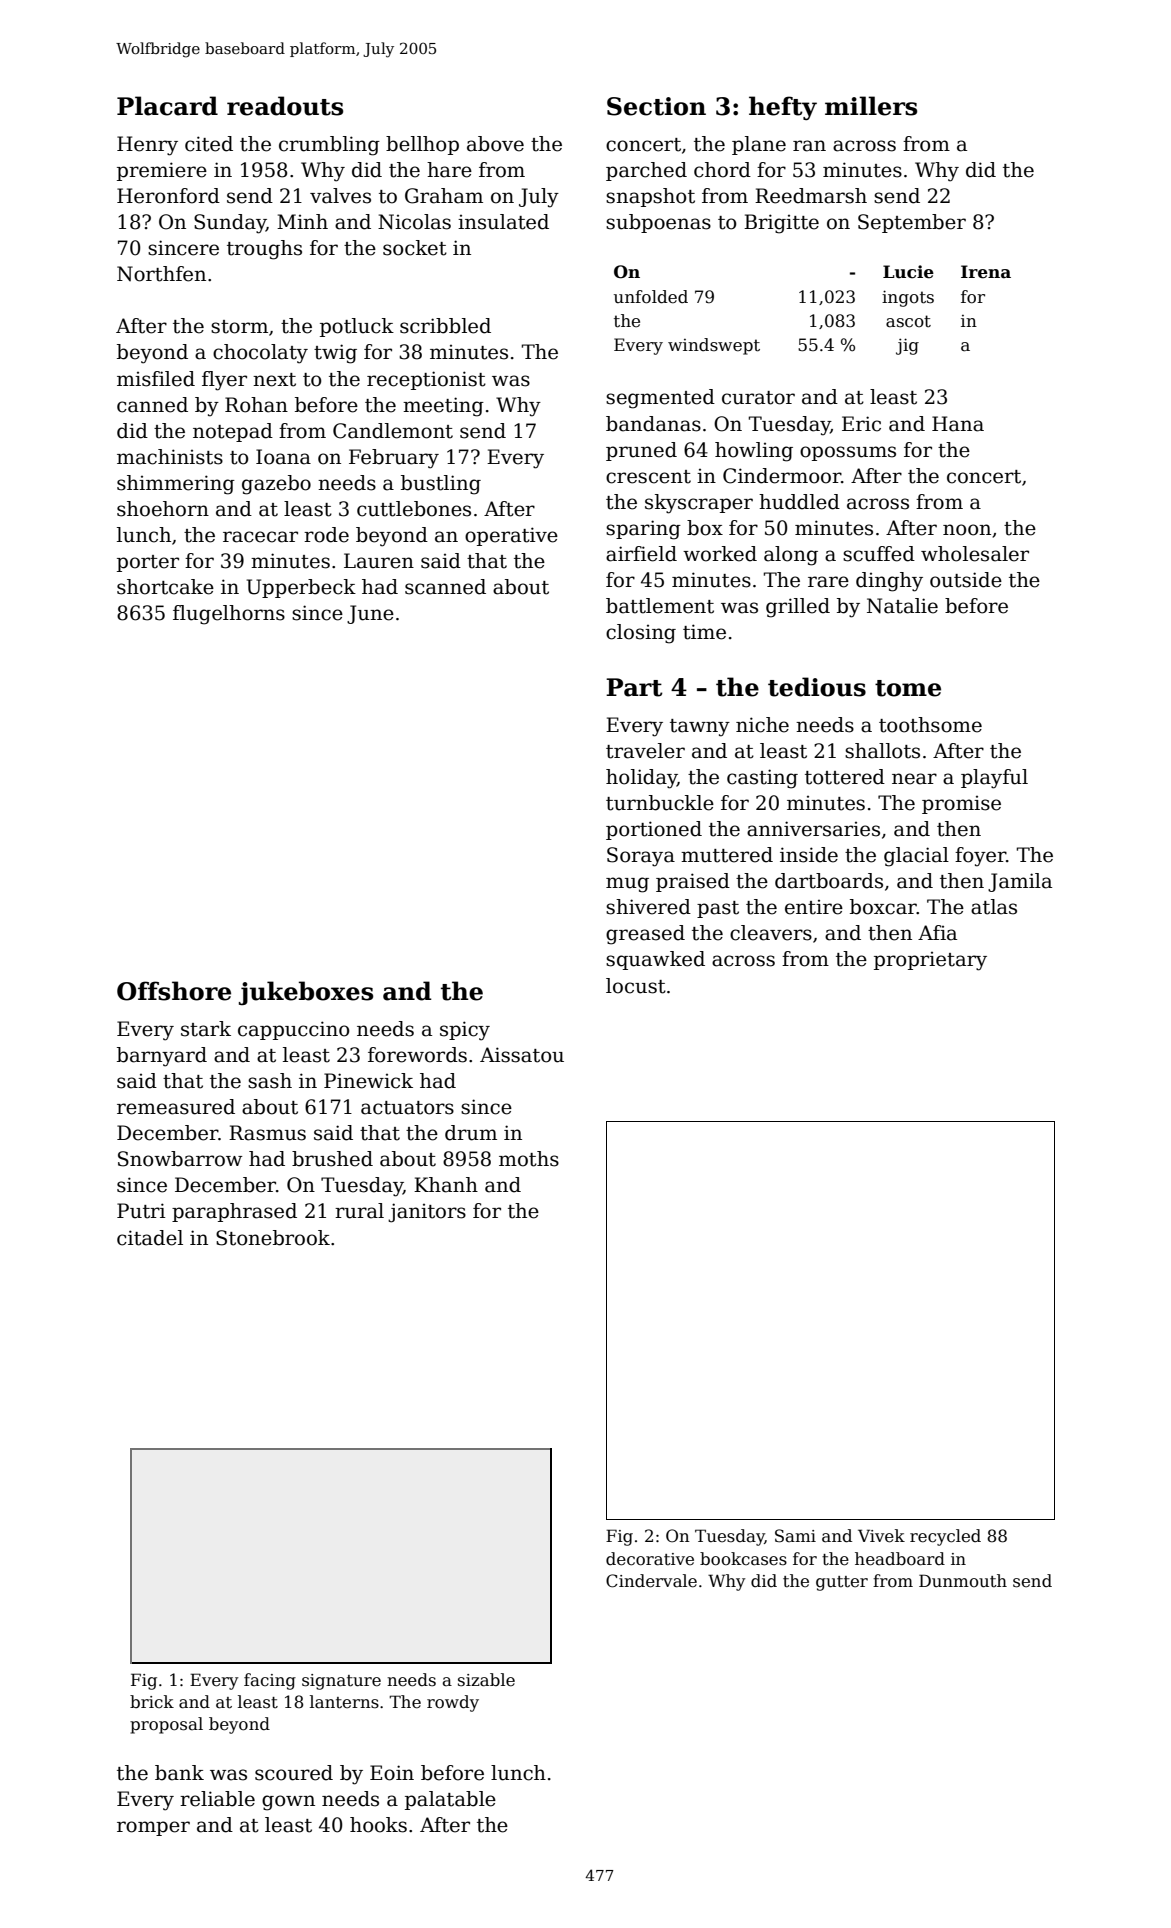 The width and height of the document is (1171, 1928). What do you see at coordinates (651, 1581) in the document?
I see `Cindervale` at bounding box center [651, 1581].
